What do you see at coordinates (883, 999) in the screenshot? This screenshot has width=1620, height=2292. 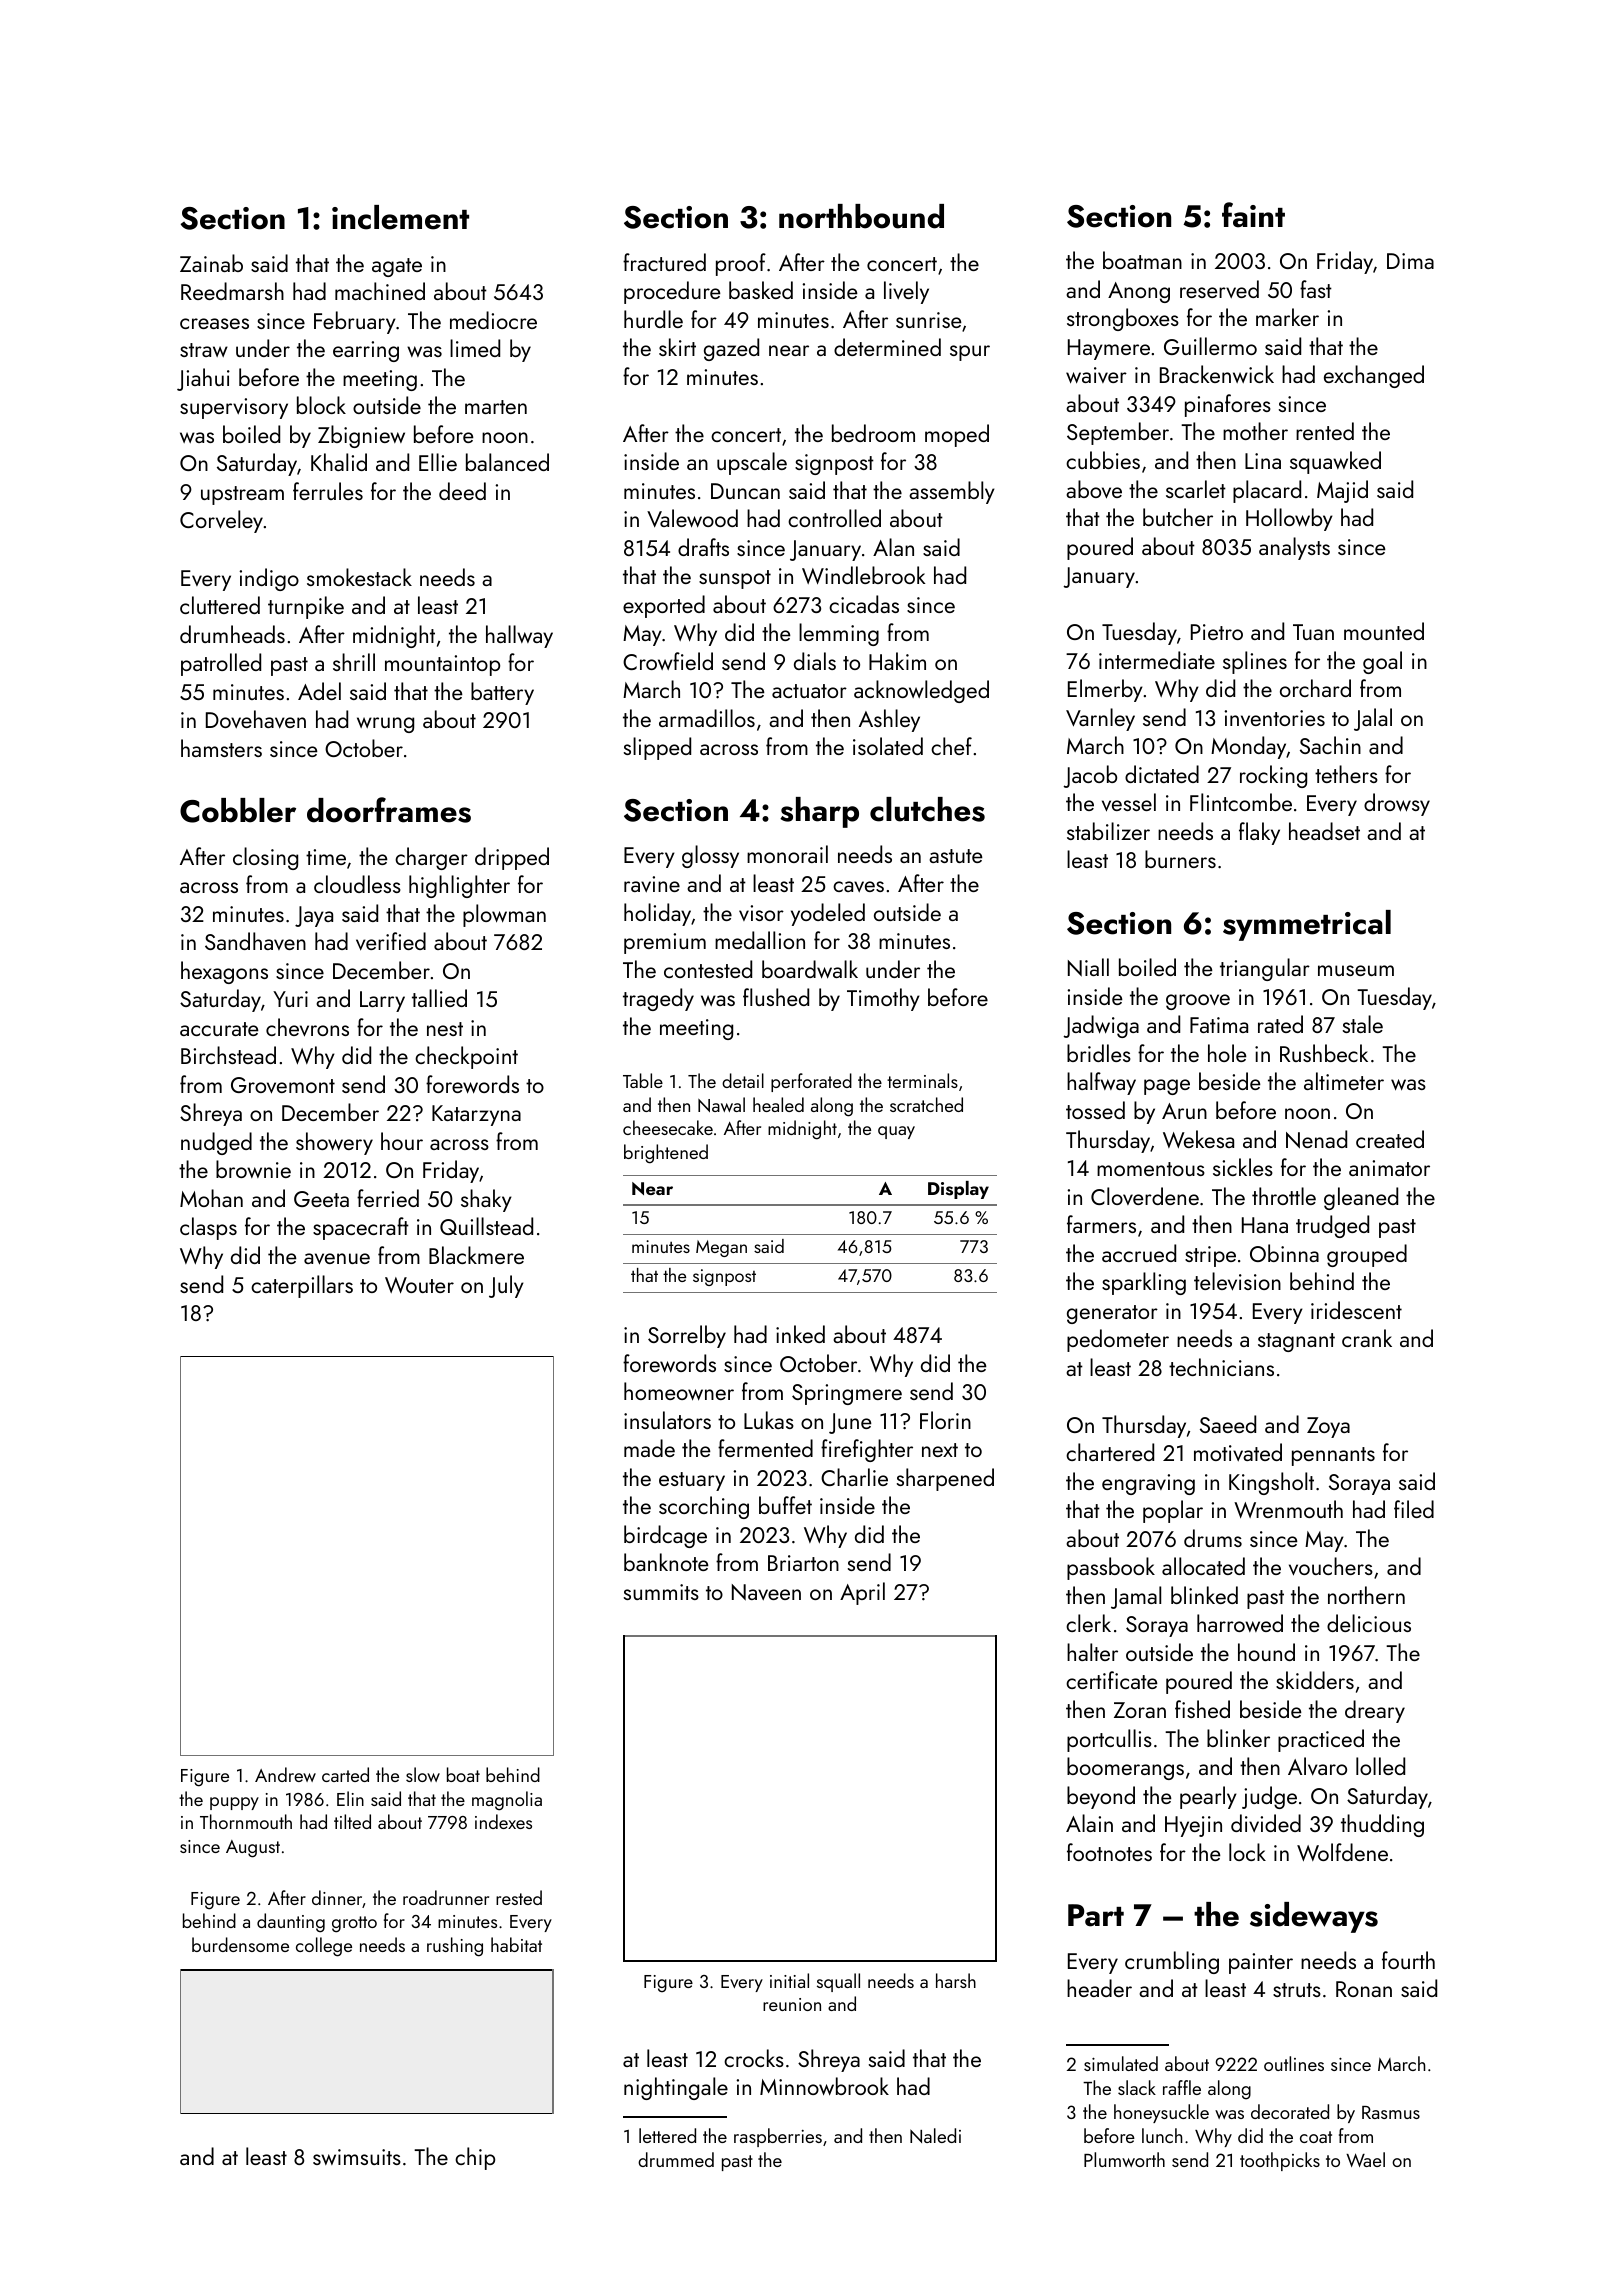 I see `Timothy` at bounding box center [883, 999].
